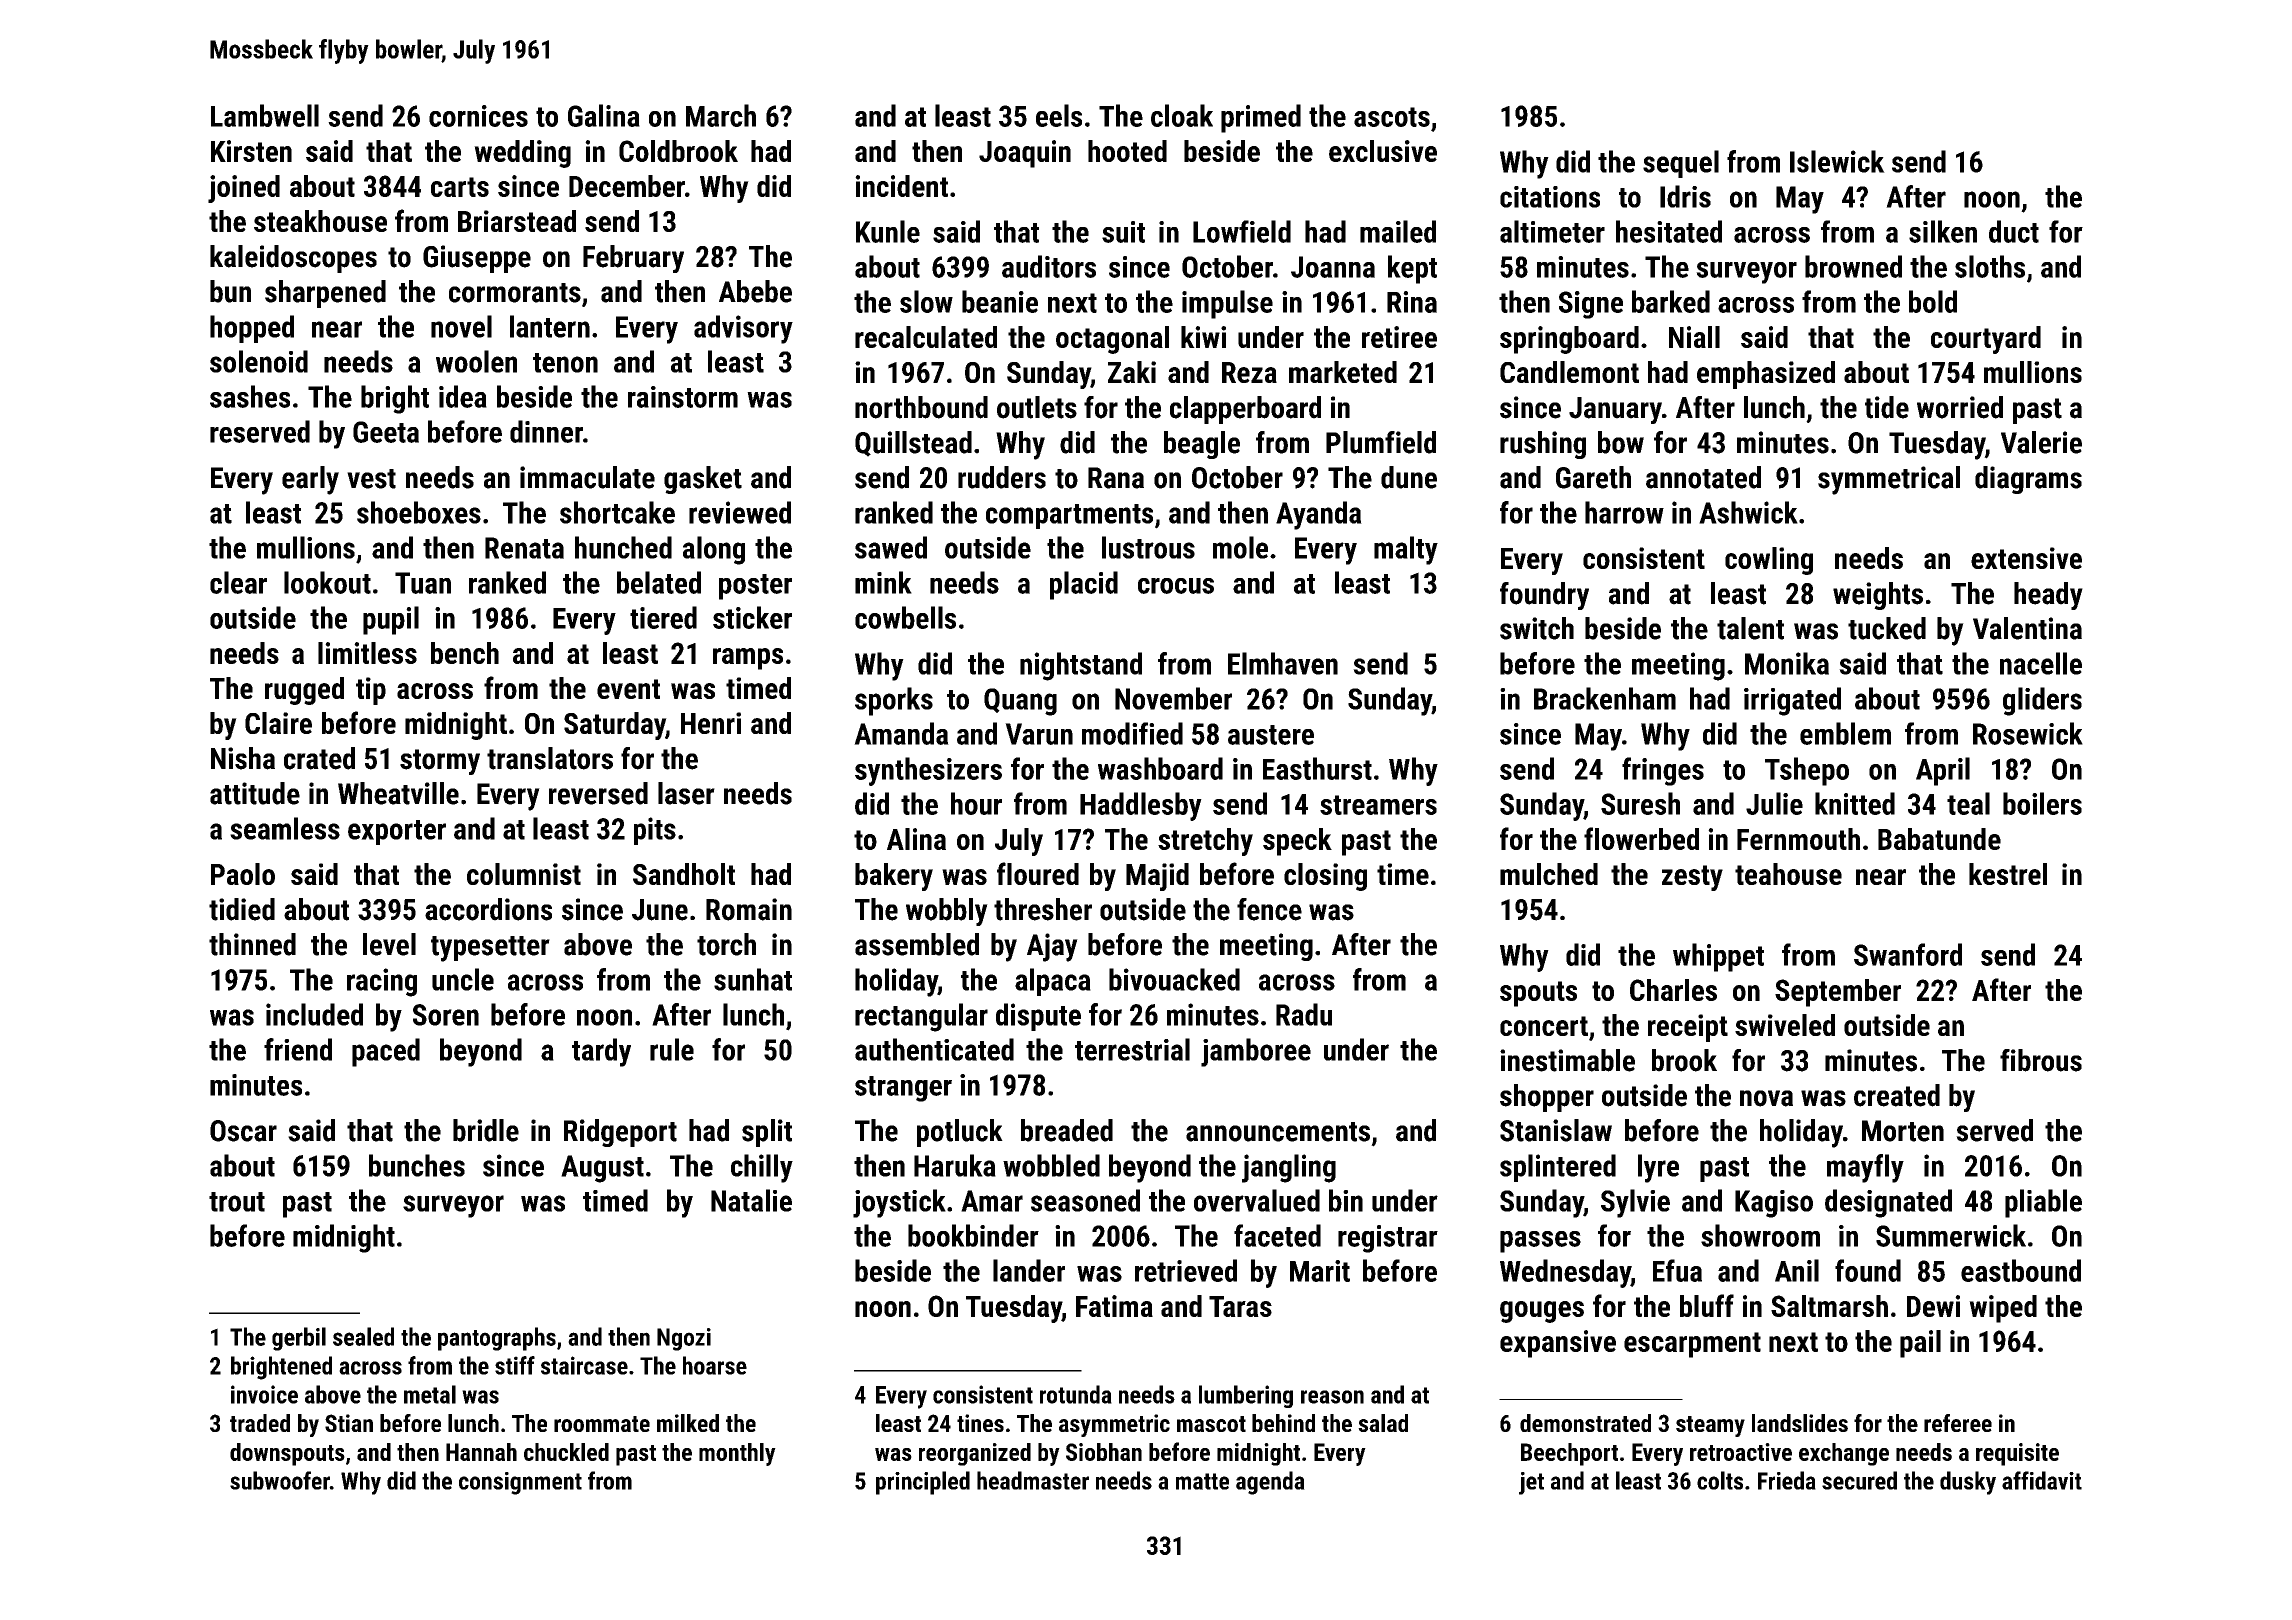  I want to click on kestrel, so click(2008, 874).
